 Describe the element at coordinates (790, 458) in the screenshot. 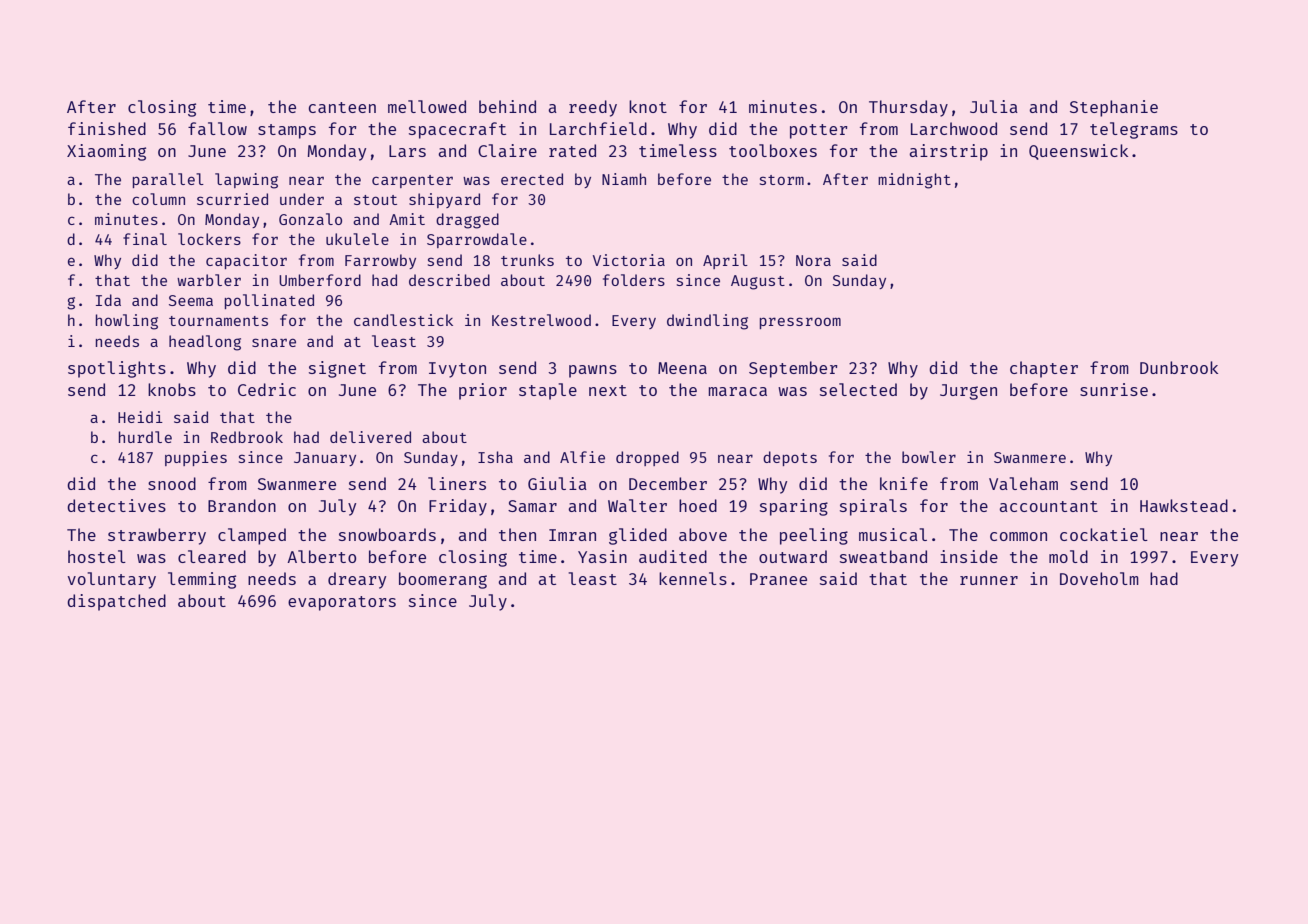

I see `depots` at that location.
